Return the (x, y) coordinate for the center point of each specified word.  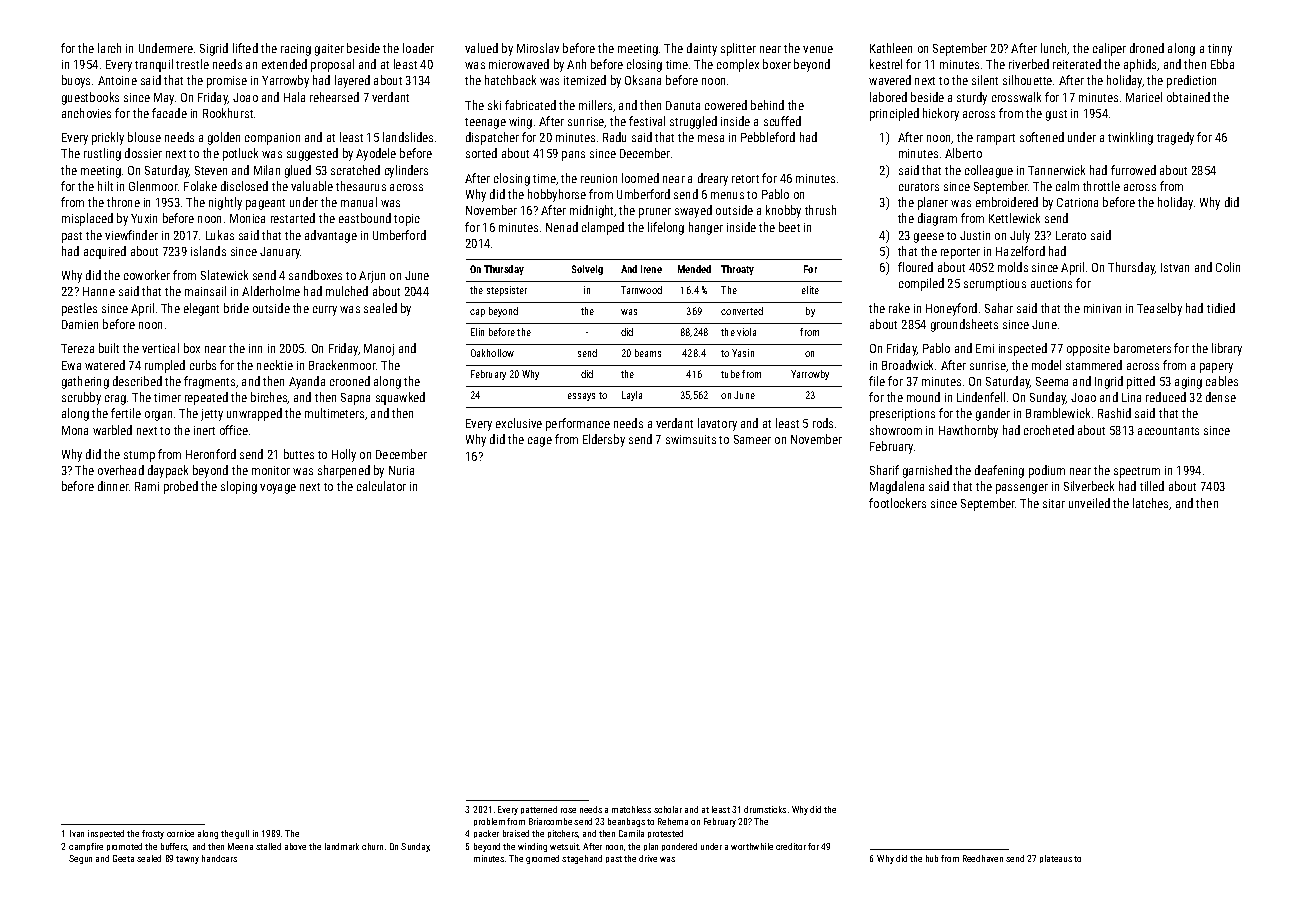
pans (573, 156)
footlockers (897, 503)
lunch (1053, 48)
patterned (539, 810)
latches (1150, 503)
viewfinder (131, 235)
